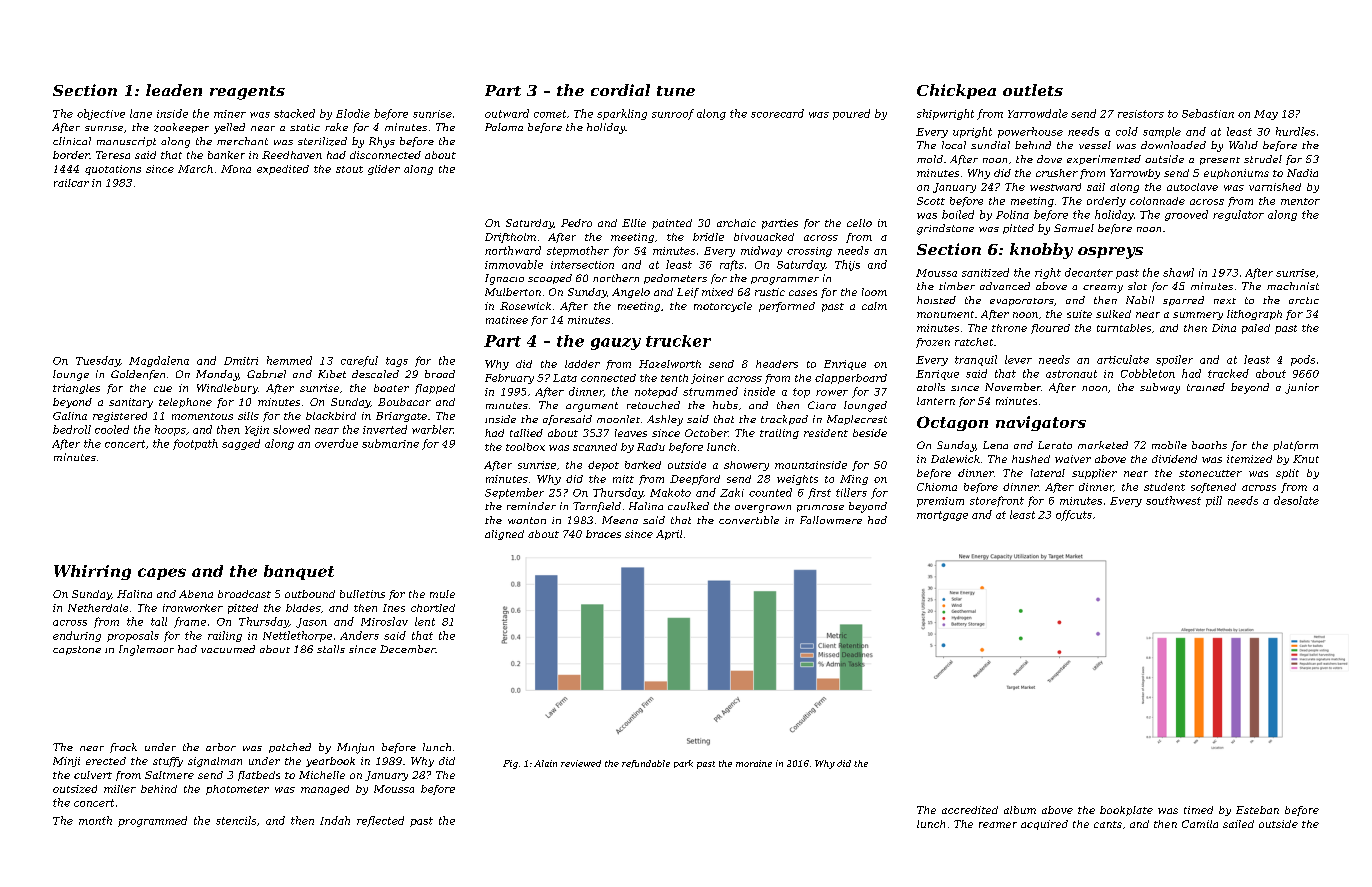 The image size is (1372, 887). Describe the element at coordinates (174, 90) in the screenshot. I see `leaden` at that location.
